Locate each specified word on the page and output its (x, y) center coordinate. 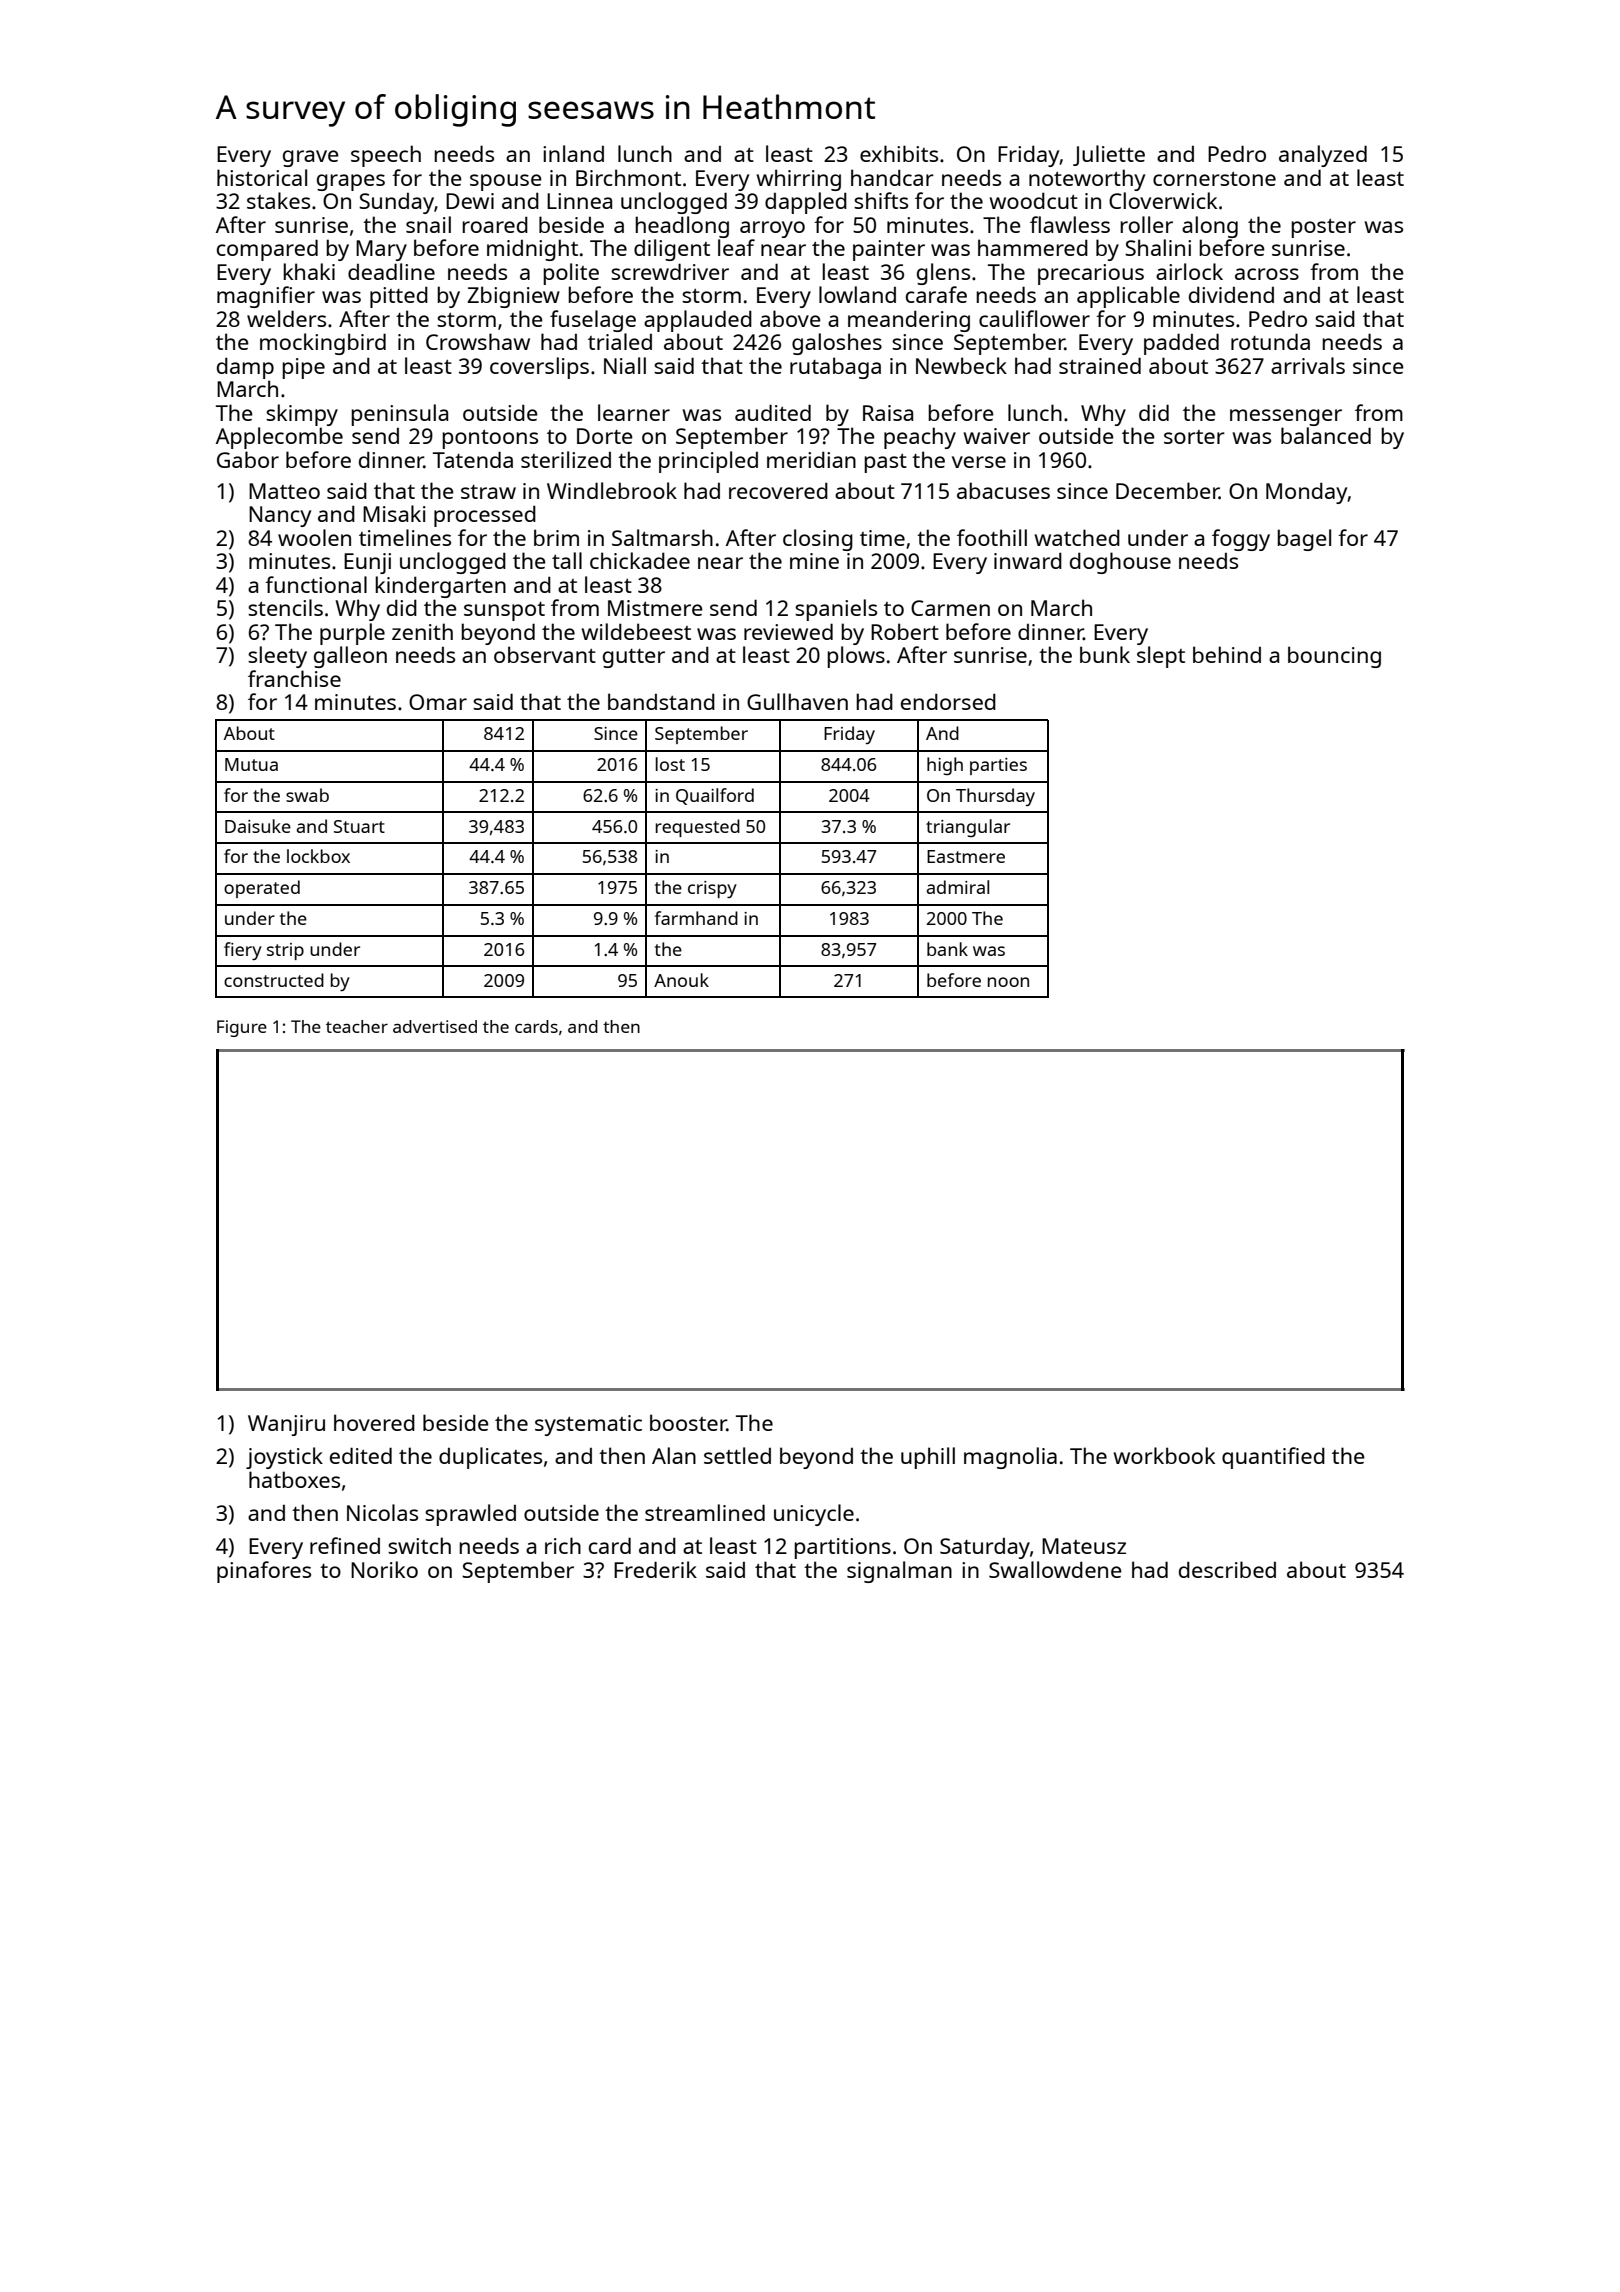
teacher (357, 1026)
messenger (1286, 417)
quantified (1273, 1458)
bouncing (1334, 657)
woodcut (1034, 200)
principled (708, 462)
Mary (381, 250)
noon (1008, 982)
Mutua (251, 764)
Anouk (681, 980)
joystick (284, 1458)
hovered (374, 1422)
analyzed (1323, 156)
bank (947, 949)
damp (245, 368)
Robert (905, 631)
